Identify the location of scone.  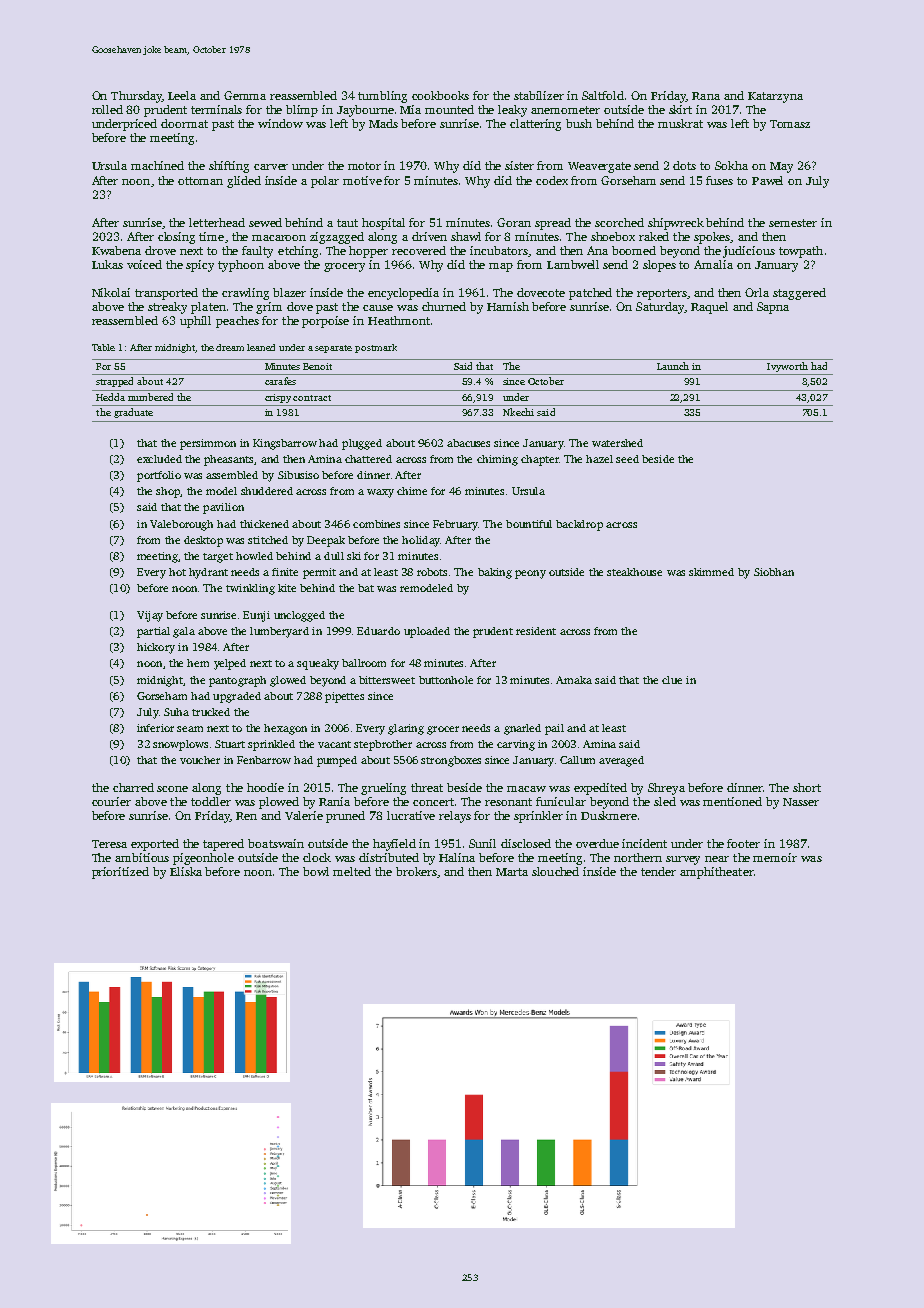
(172, 789).
